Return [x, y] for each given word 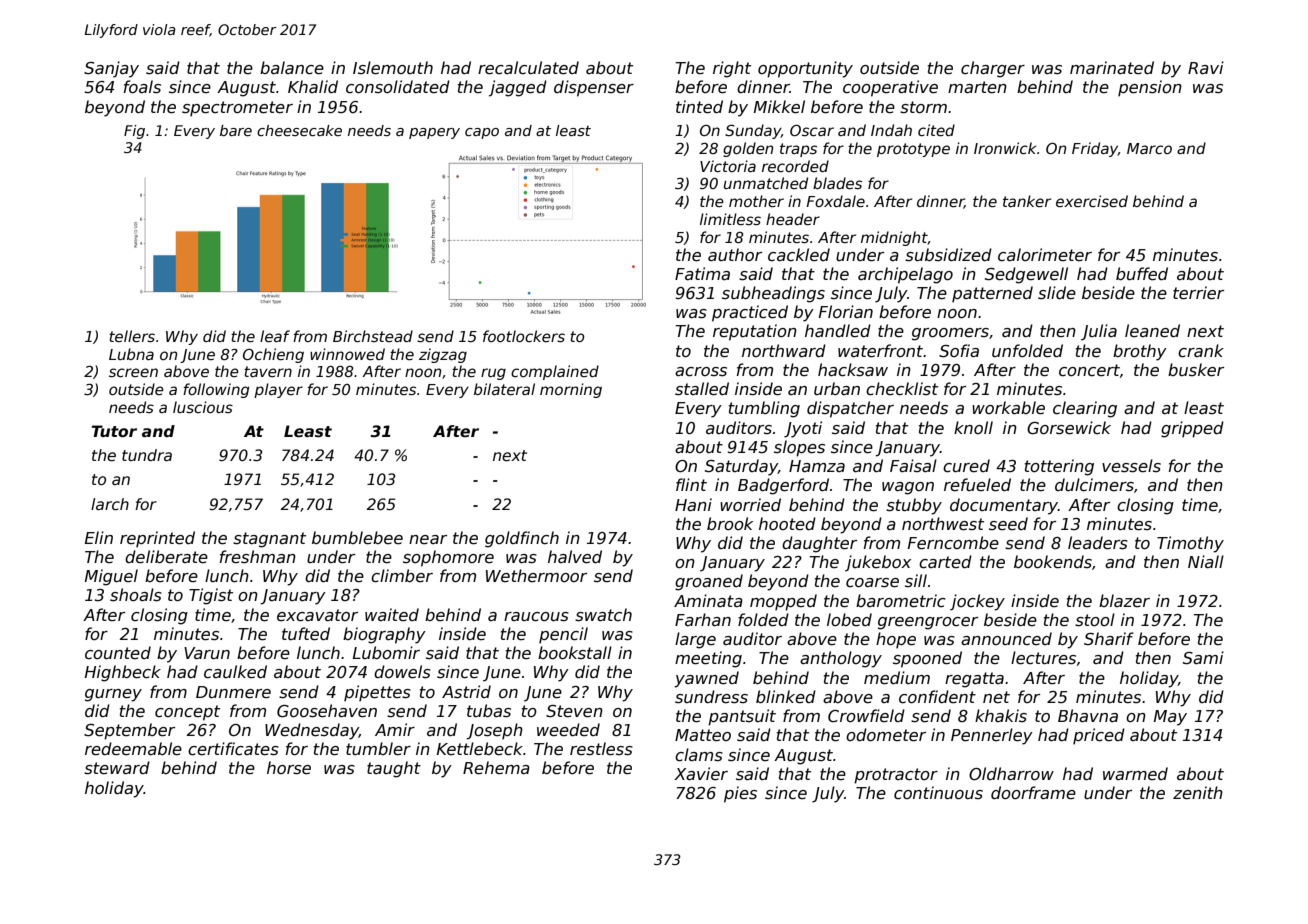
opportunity [805, 69]
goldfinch [522, 539]
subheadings [773, 294]
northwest [943, 524]
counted [118, 653]
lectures [1043, 658]
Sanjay [111, 69]
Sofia [959, 351]
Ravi [1206, 67]
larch [110, 504]
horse [289, 768]
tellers [132, 336]
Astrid [466, 692]
